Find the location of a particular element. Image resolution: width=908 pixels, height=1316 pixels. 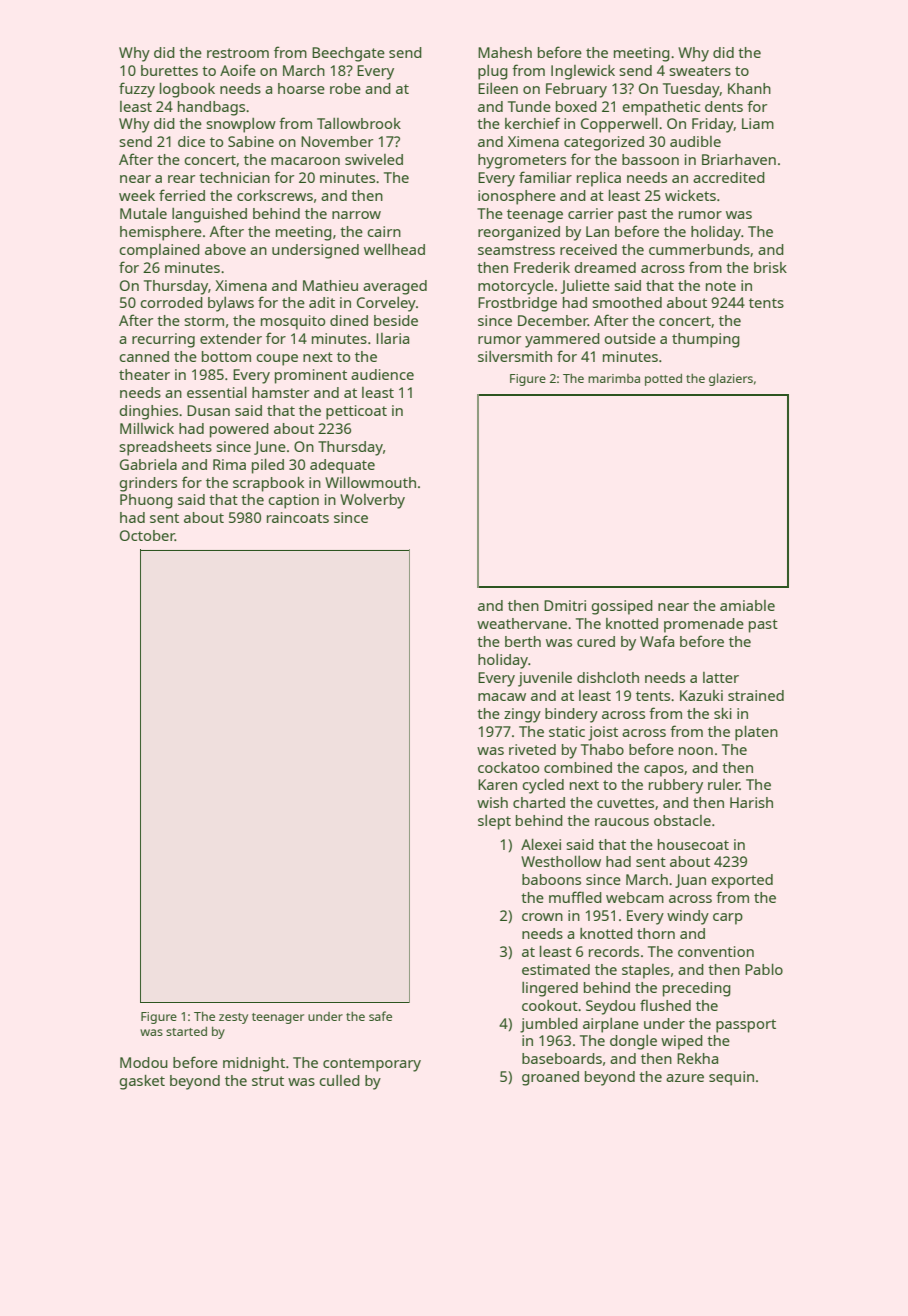

Mahesh is located at coordinates (505, 52).
